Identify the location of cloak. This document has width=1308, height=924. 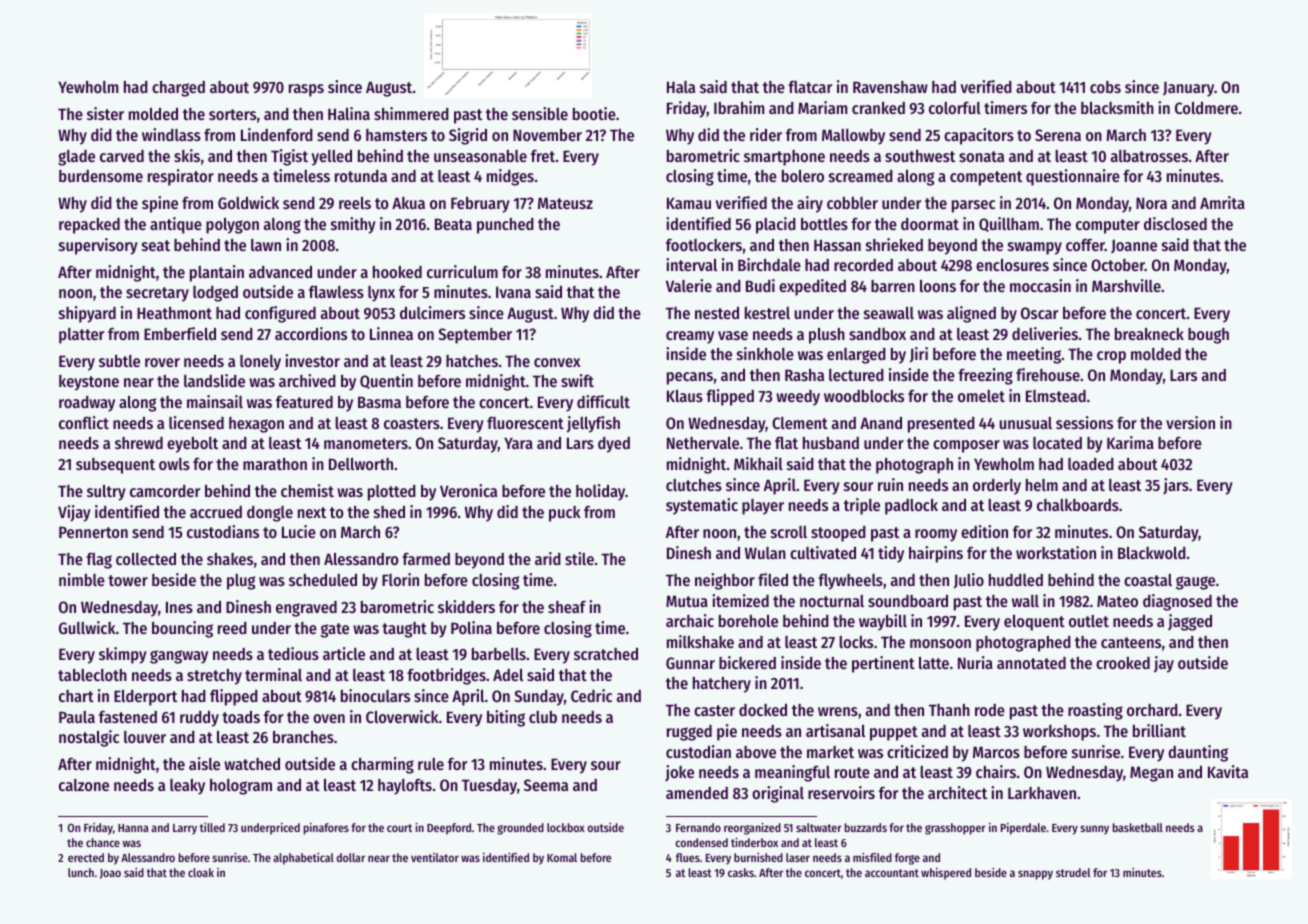
(201, 872).
